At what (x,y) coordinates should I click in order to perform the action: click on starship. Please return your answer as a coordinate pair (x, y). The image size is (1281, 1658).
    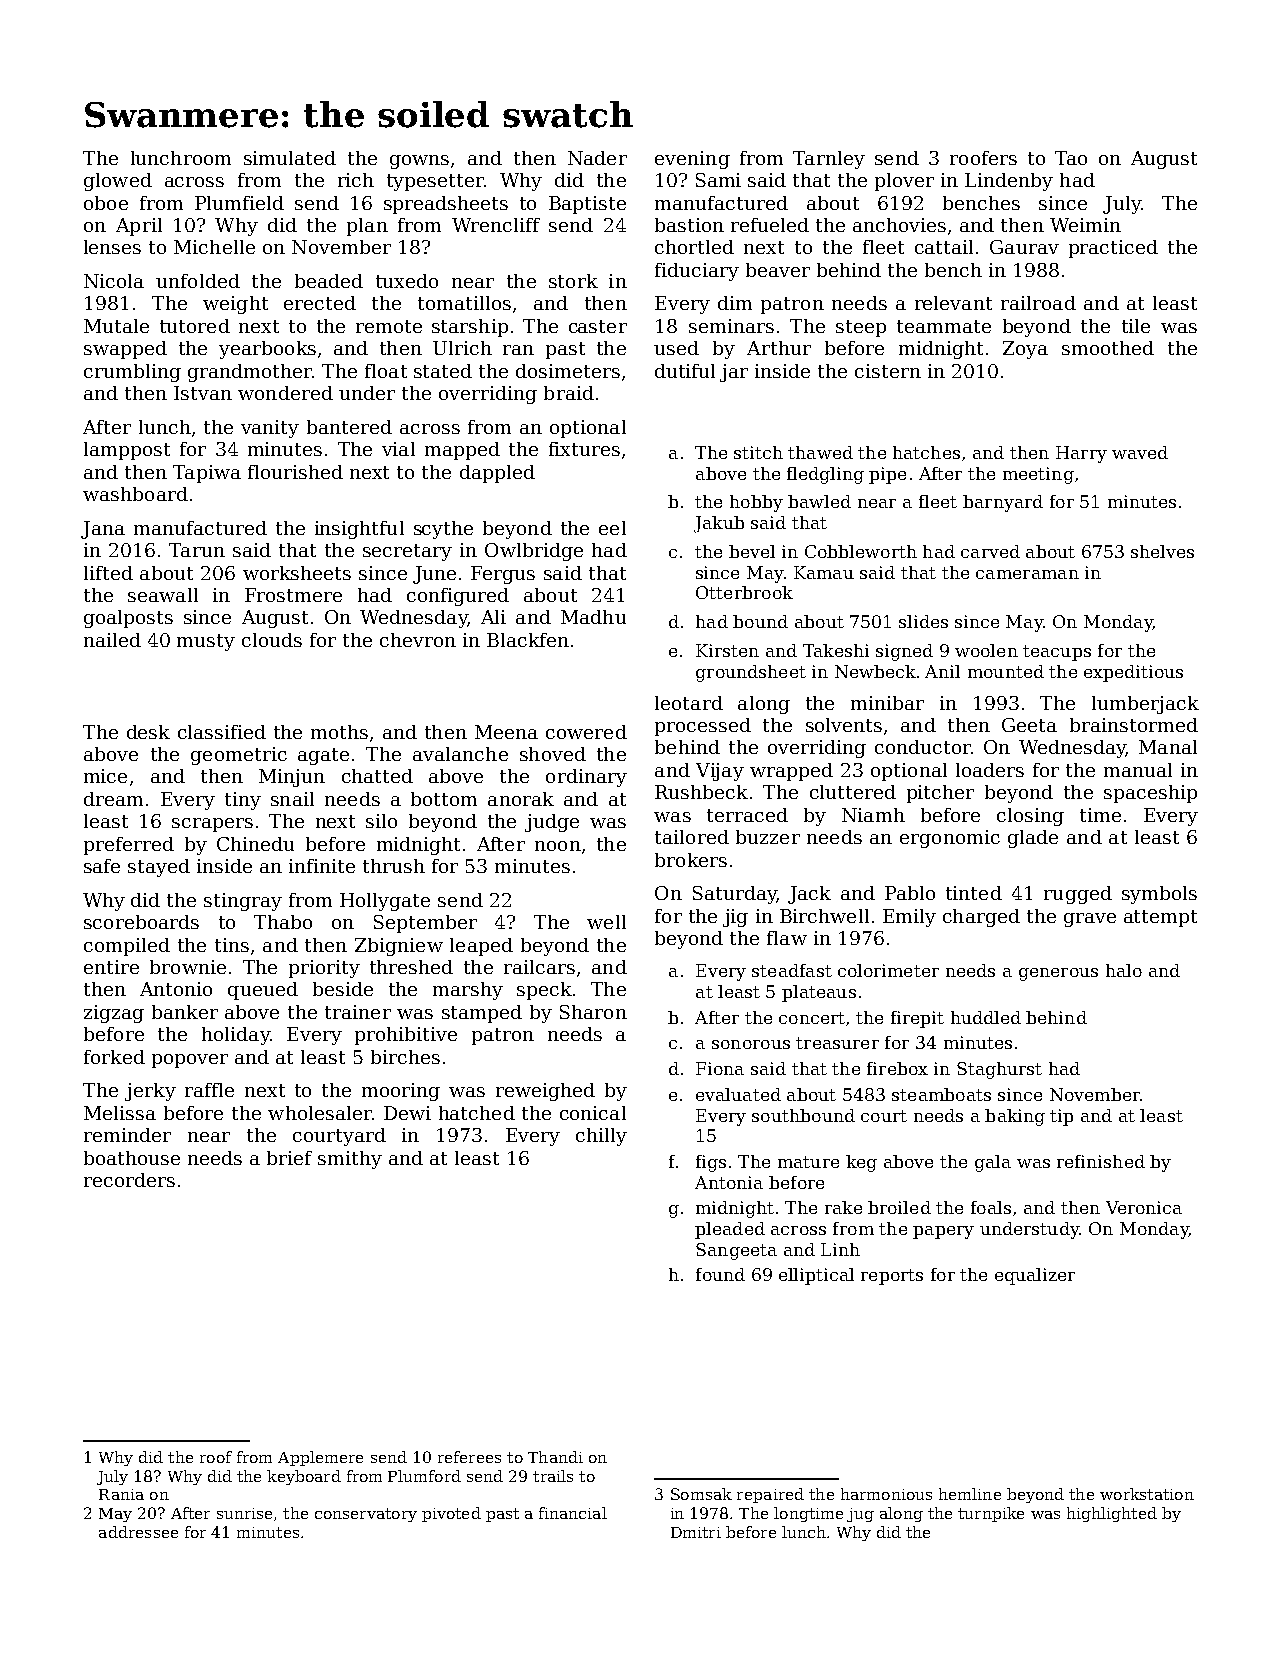
    Looking at the image, I should click on (470, 328).
